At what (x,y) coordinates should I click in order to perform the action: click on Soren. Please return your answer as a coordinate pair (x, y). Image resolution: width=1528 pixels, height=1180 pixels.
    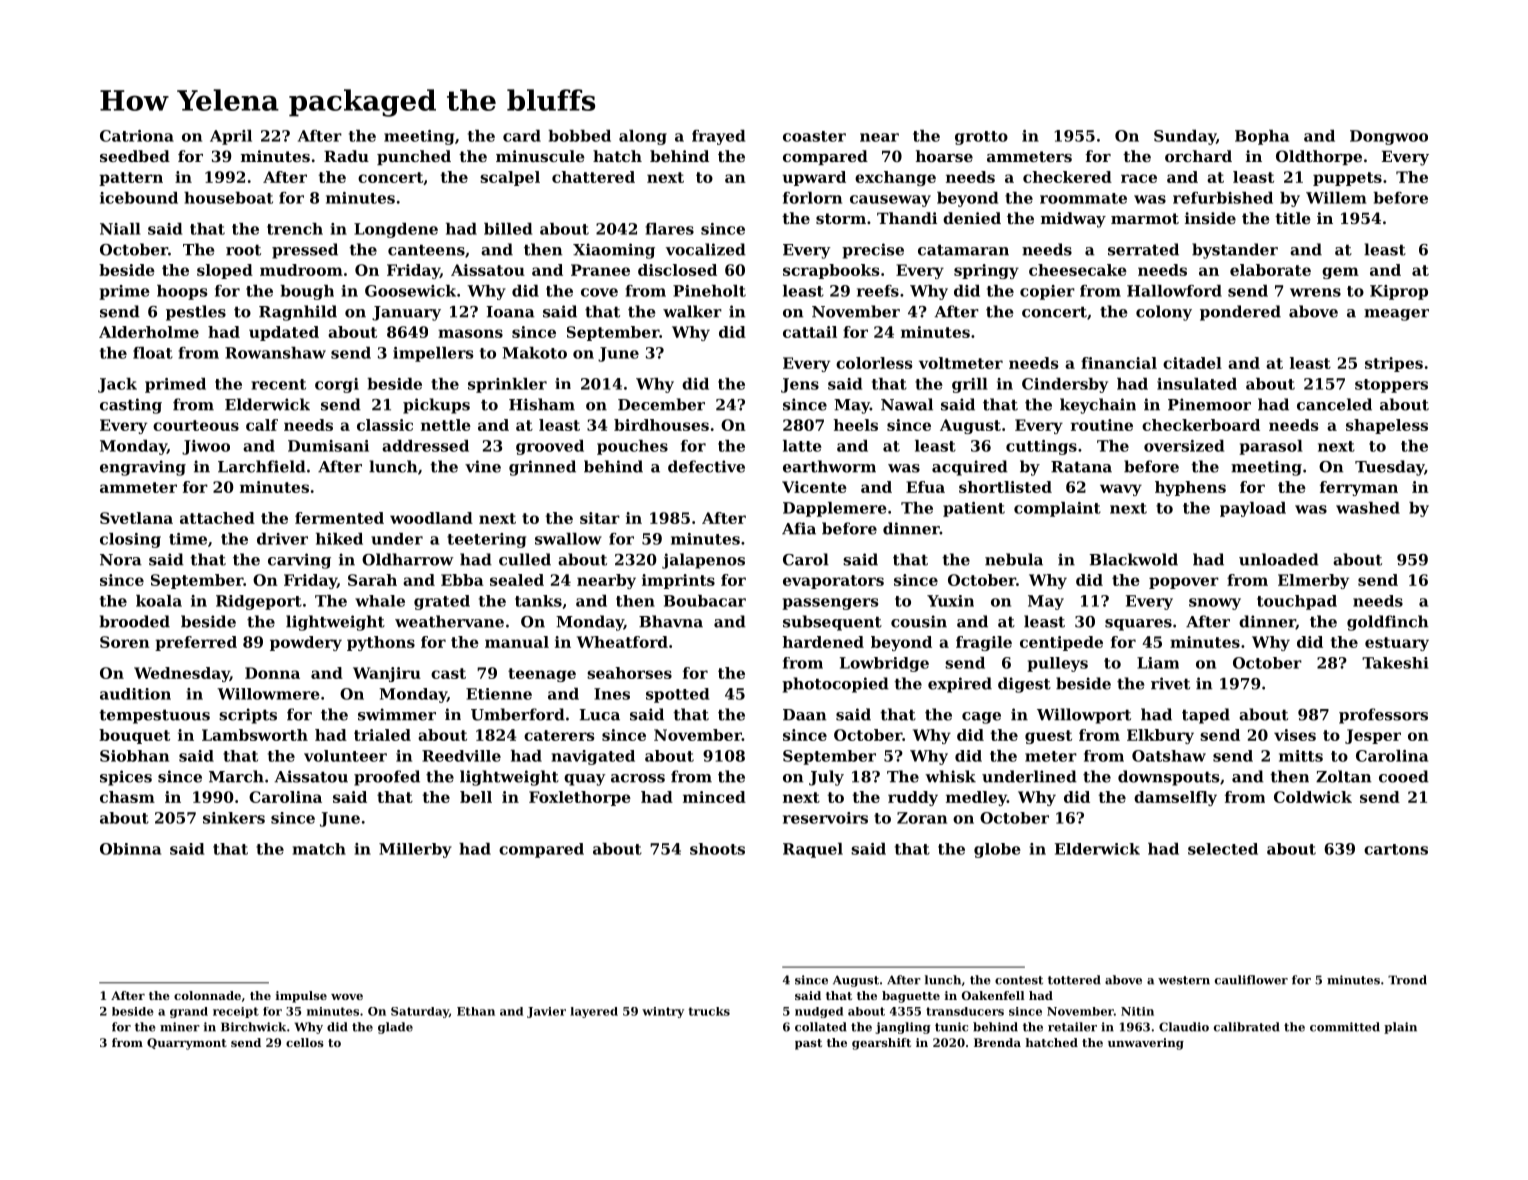
    Looking at the image, I should click on (125, 642).
